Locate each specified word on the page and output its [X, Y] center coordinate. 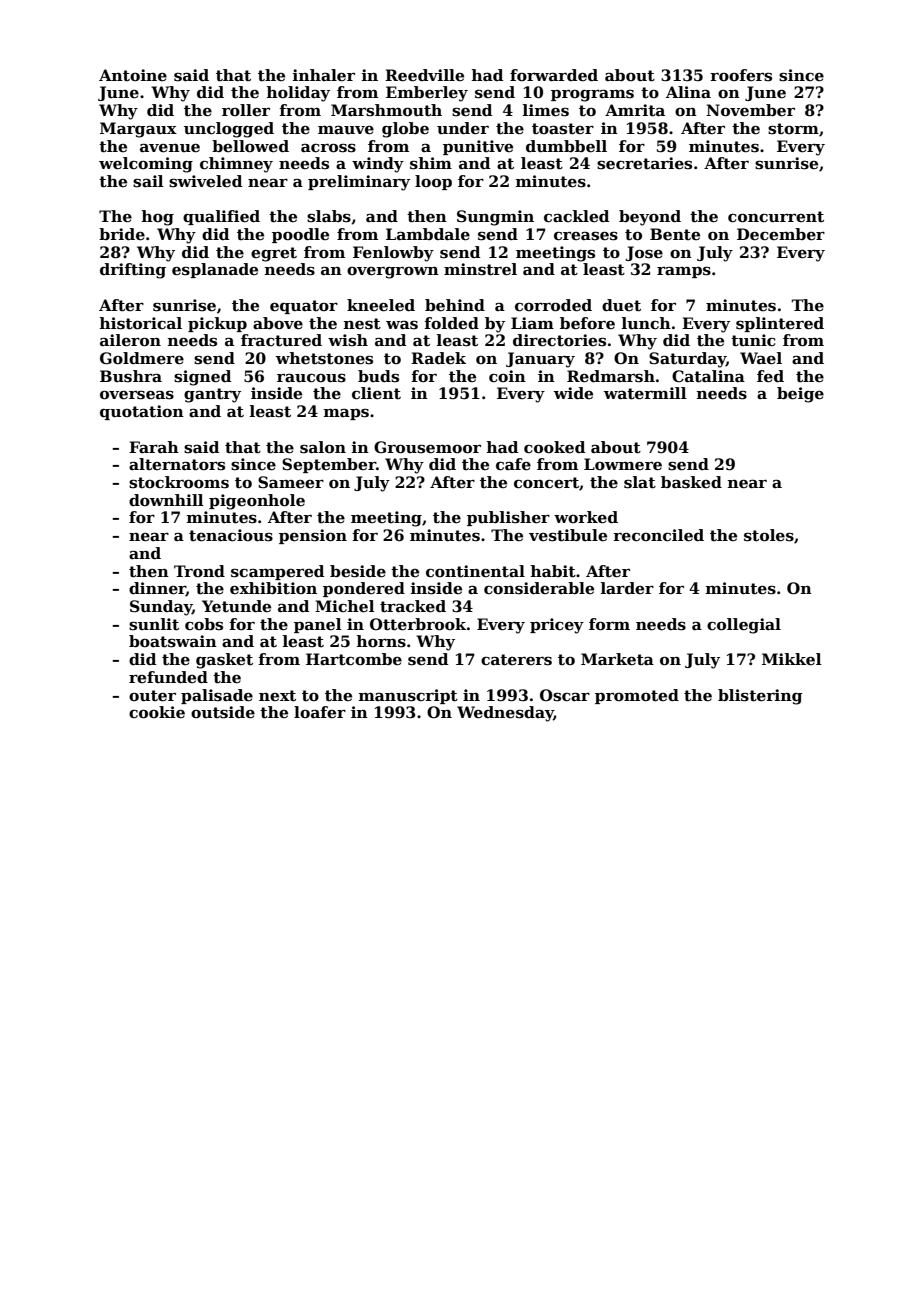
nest [362, 324]
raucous [311, 378]
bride [122, 234]
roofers [741, 75]
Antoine [133, 75]
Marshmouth [386, 110]
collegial [744, 626]
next [277, 696]
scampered [277, 572]
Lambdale [428, 234]
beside [358, 571]
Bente [675, 234]
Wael [761, 358]
